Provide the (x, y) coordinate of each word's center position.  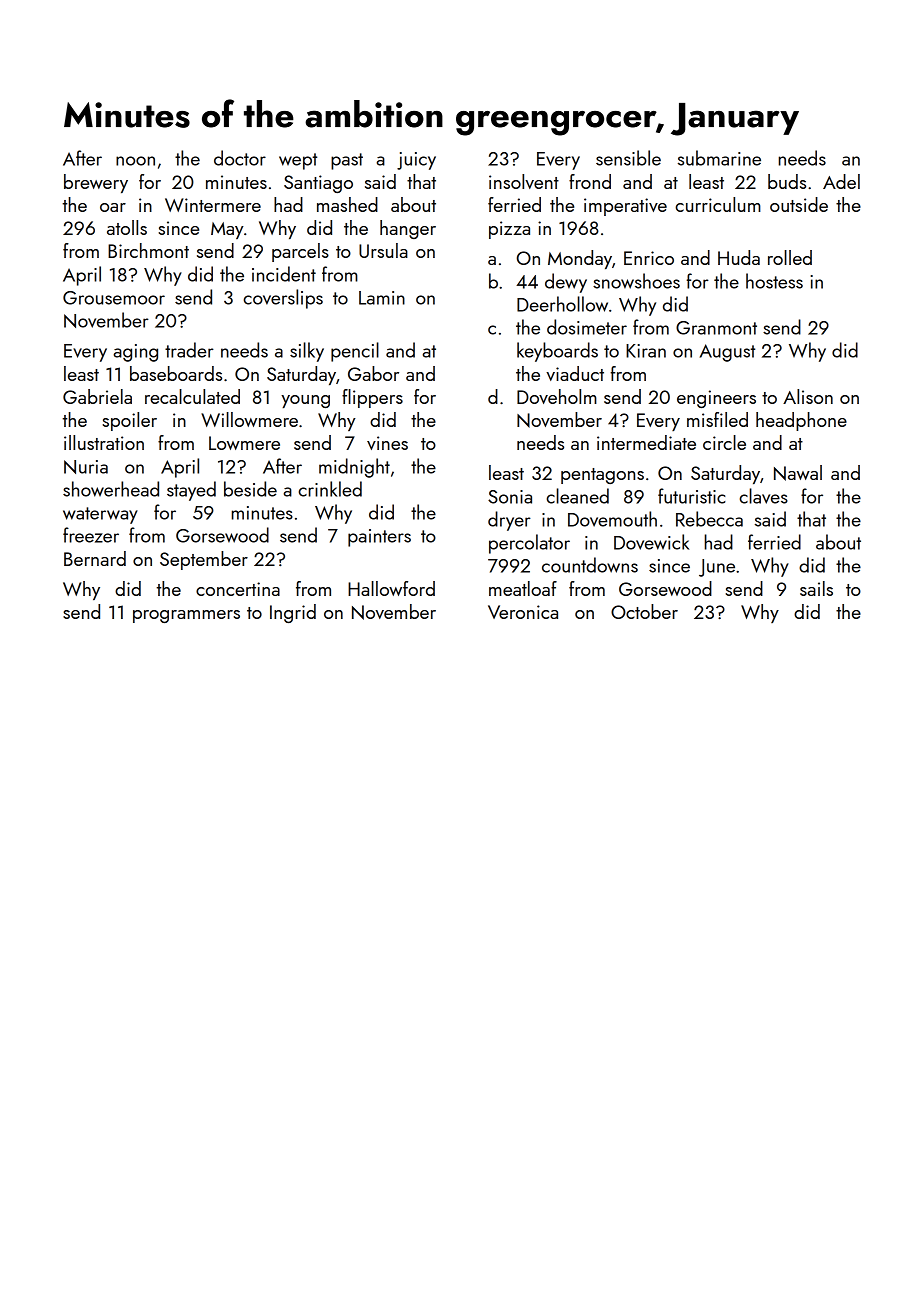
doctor (240, 158)
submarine (719, 158)
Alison (808, 396)
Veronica (523, 612)
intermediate (646, 442)
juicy (416, 161)
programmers (186, 616)
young (305, 401)
